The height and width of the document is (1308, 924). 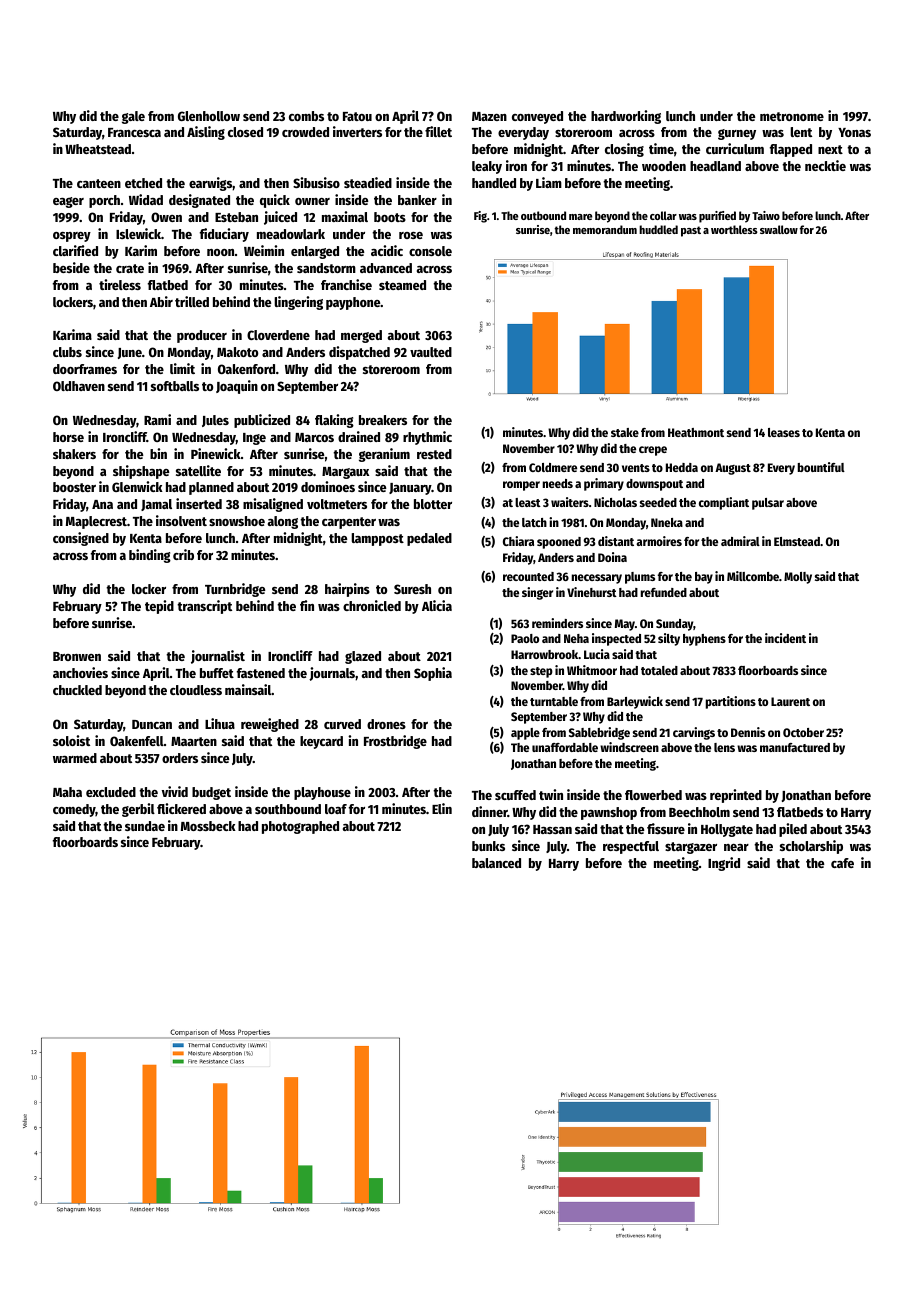 What do you see at coordinates (784, 432) in the document?
I see `leases` at bounding box center [784, 432].
